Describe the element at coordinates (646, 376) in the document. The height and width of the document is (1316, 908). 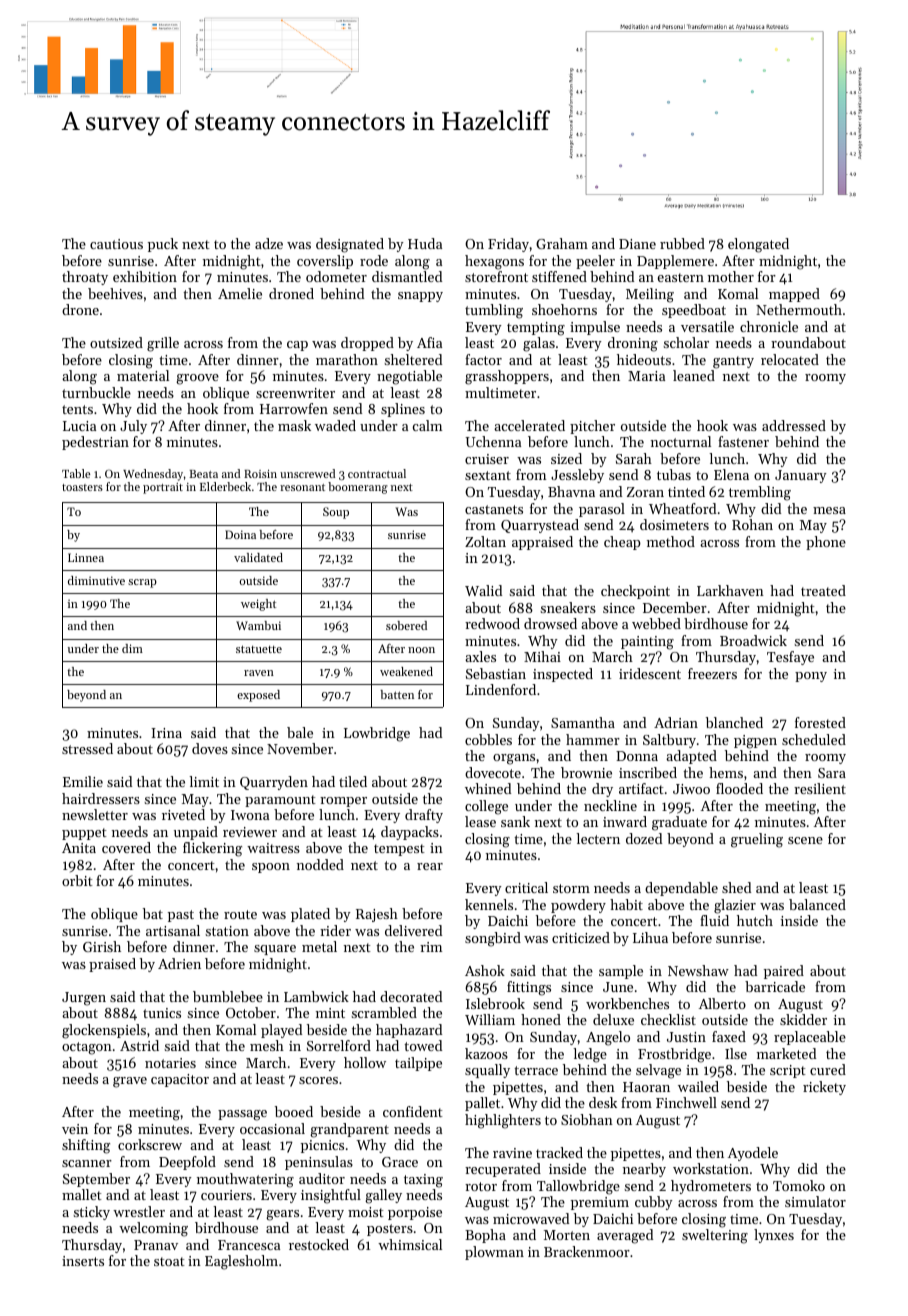
I see `Maria` at that location.
